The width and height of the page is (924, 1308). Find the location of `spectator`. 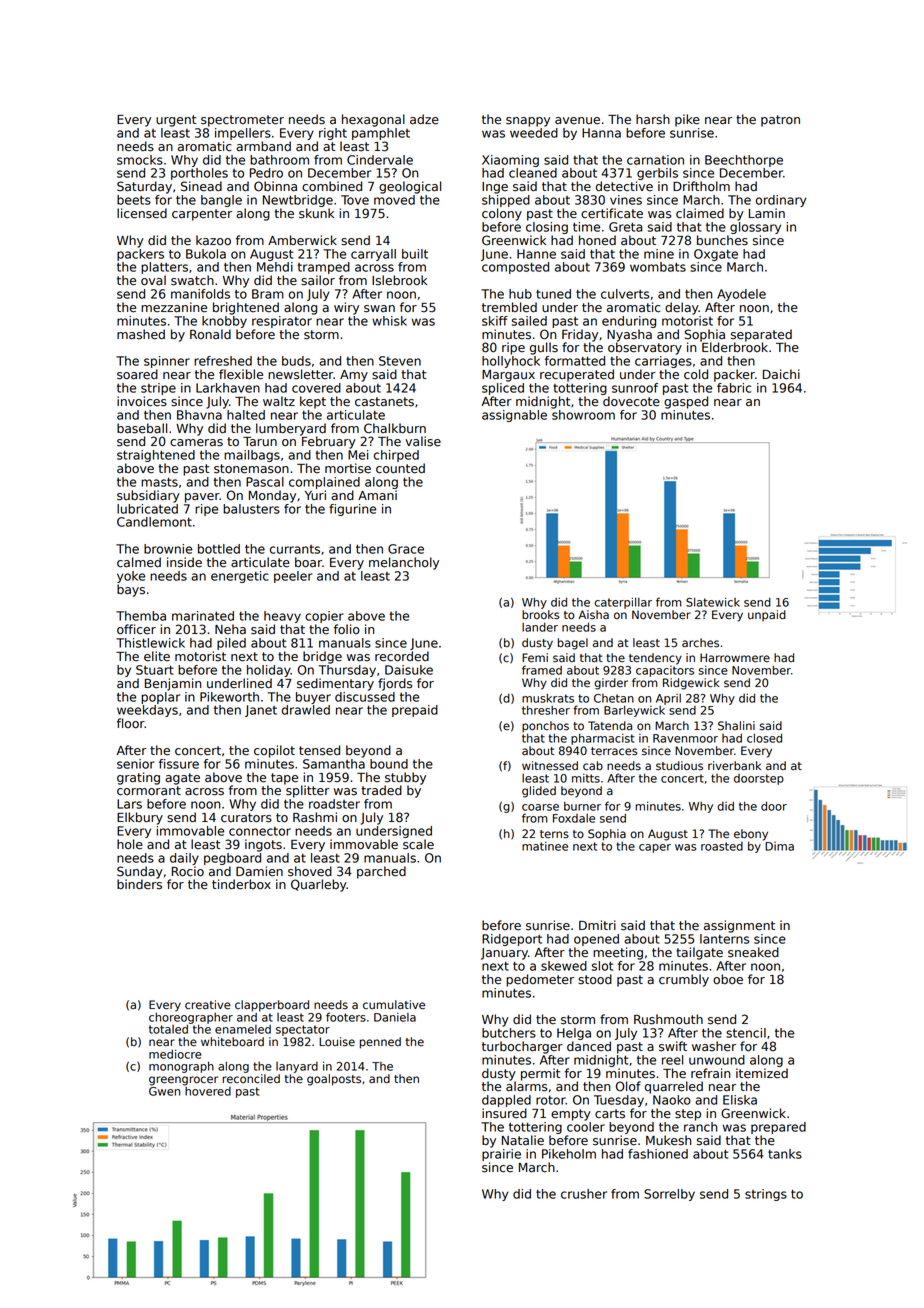

spectator is located at coordinates (303, 1030).
